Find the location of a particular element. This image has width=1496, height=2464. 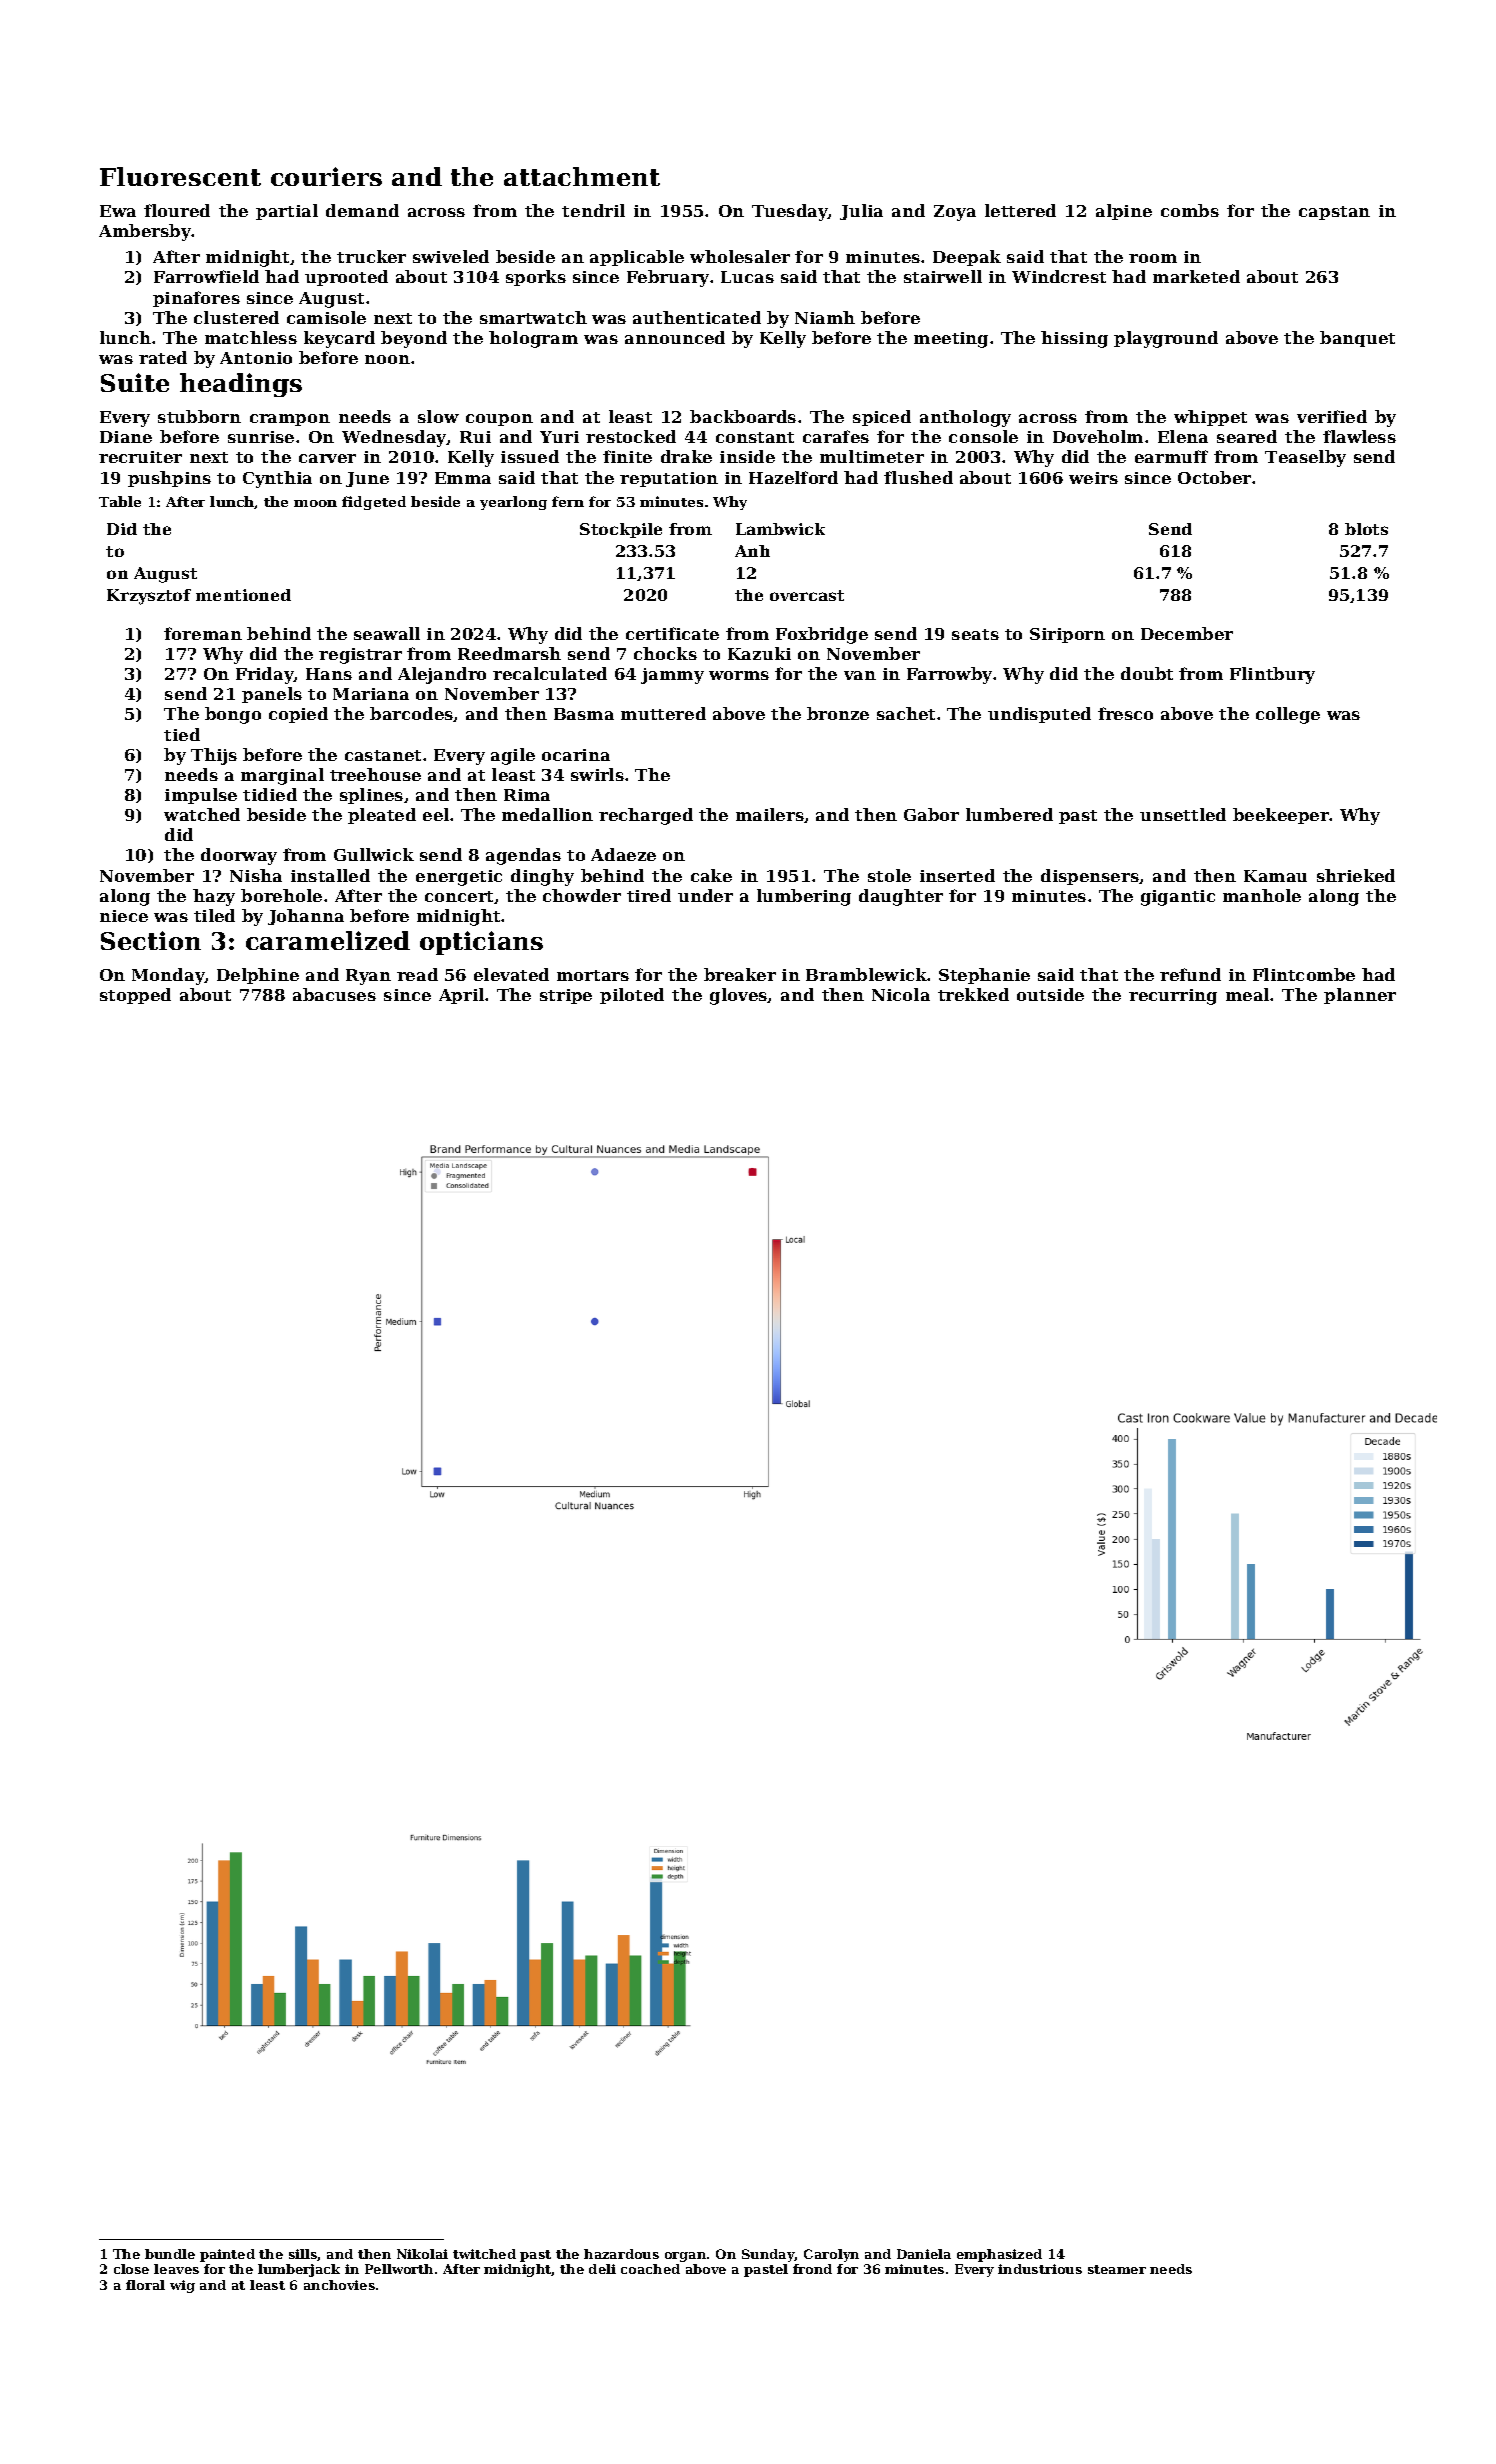

piloted is located at coordinates (632, 996).
